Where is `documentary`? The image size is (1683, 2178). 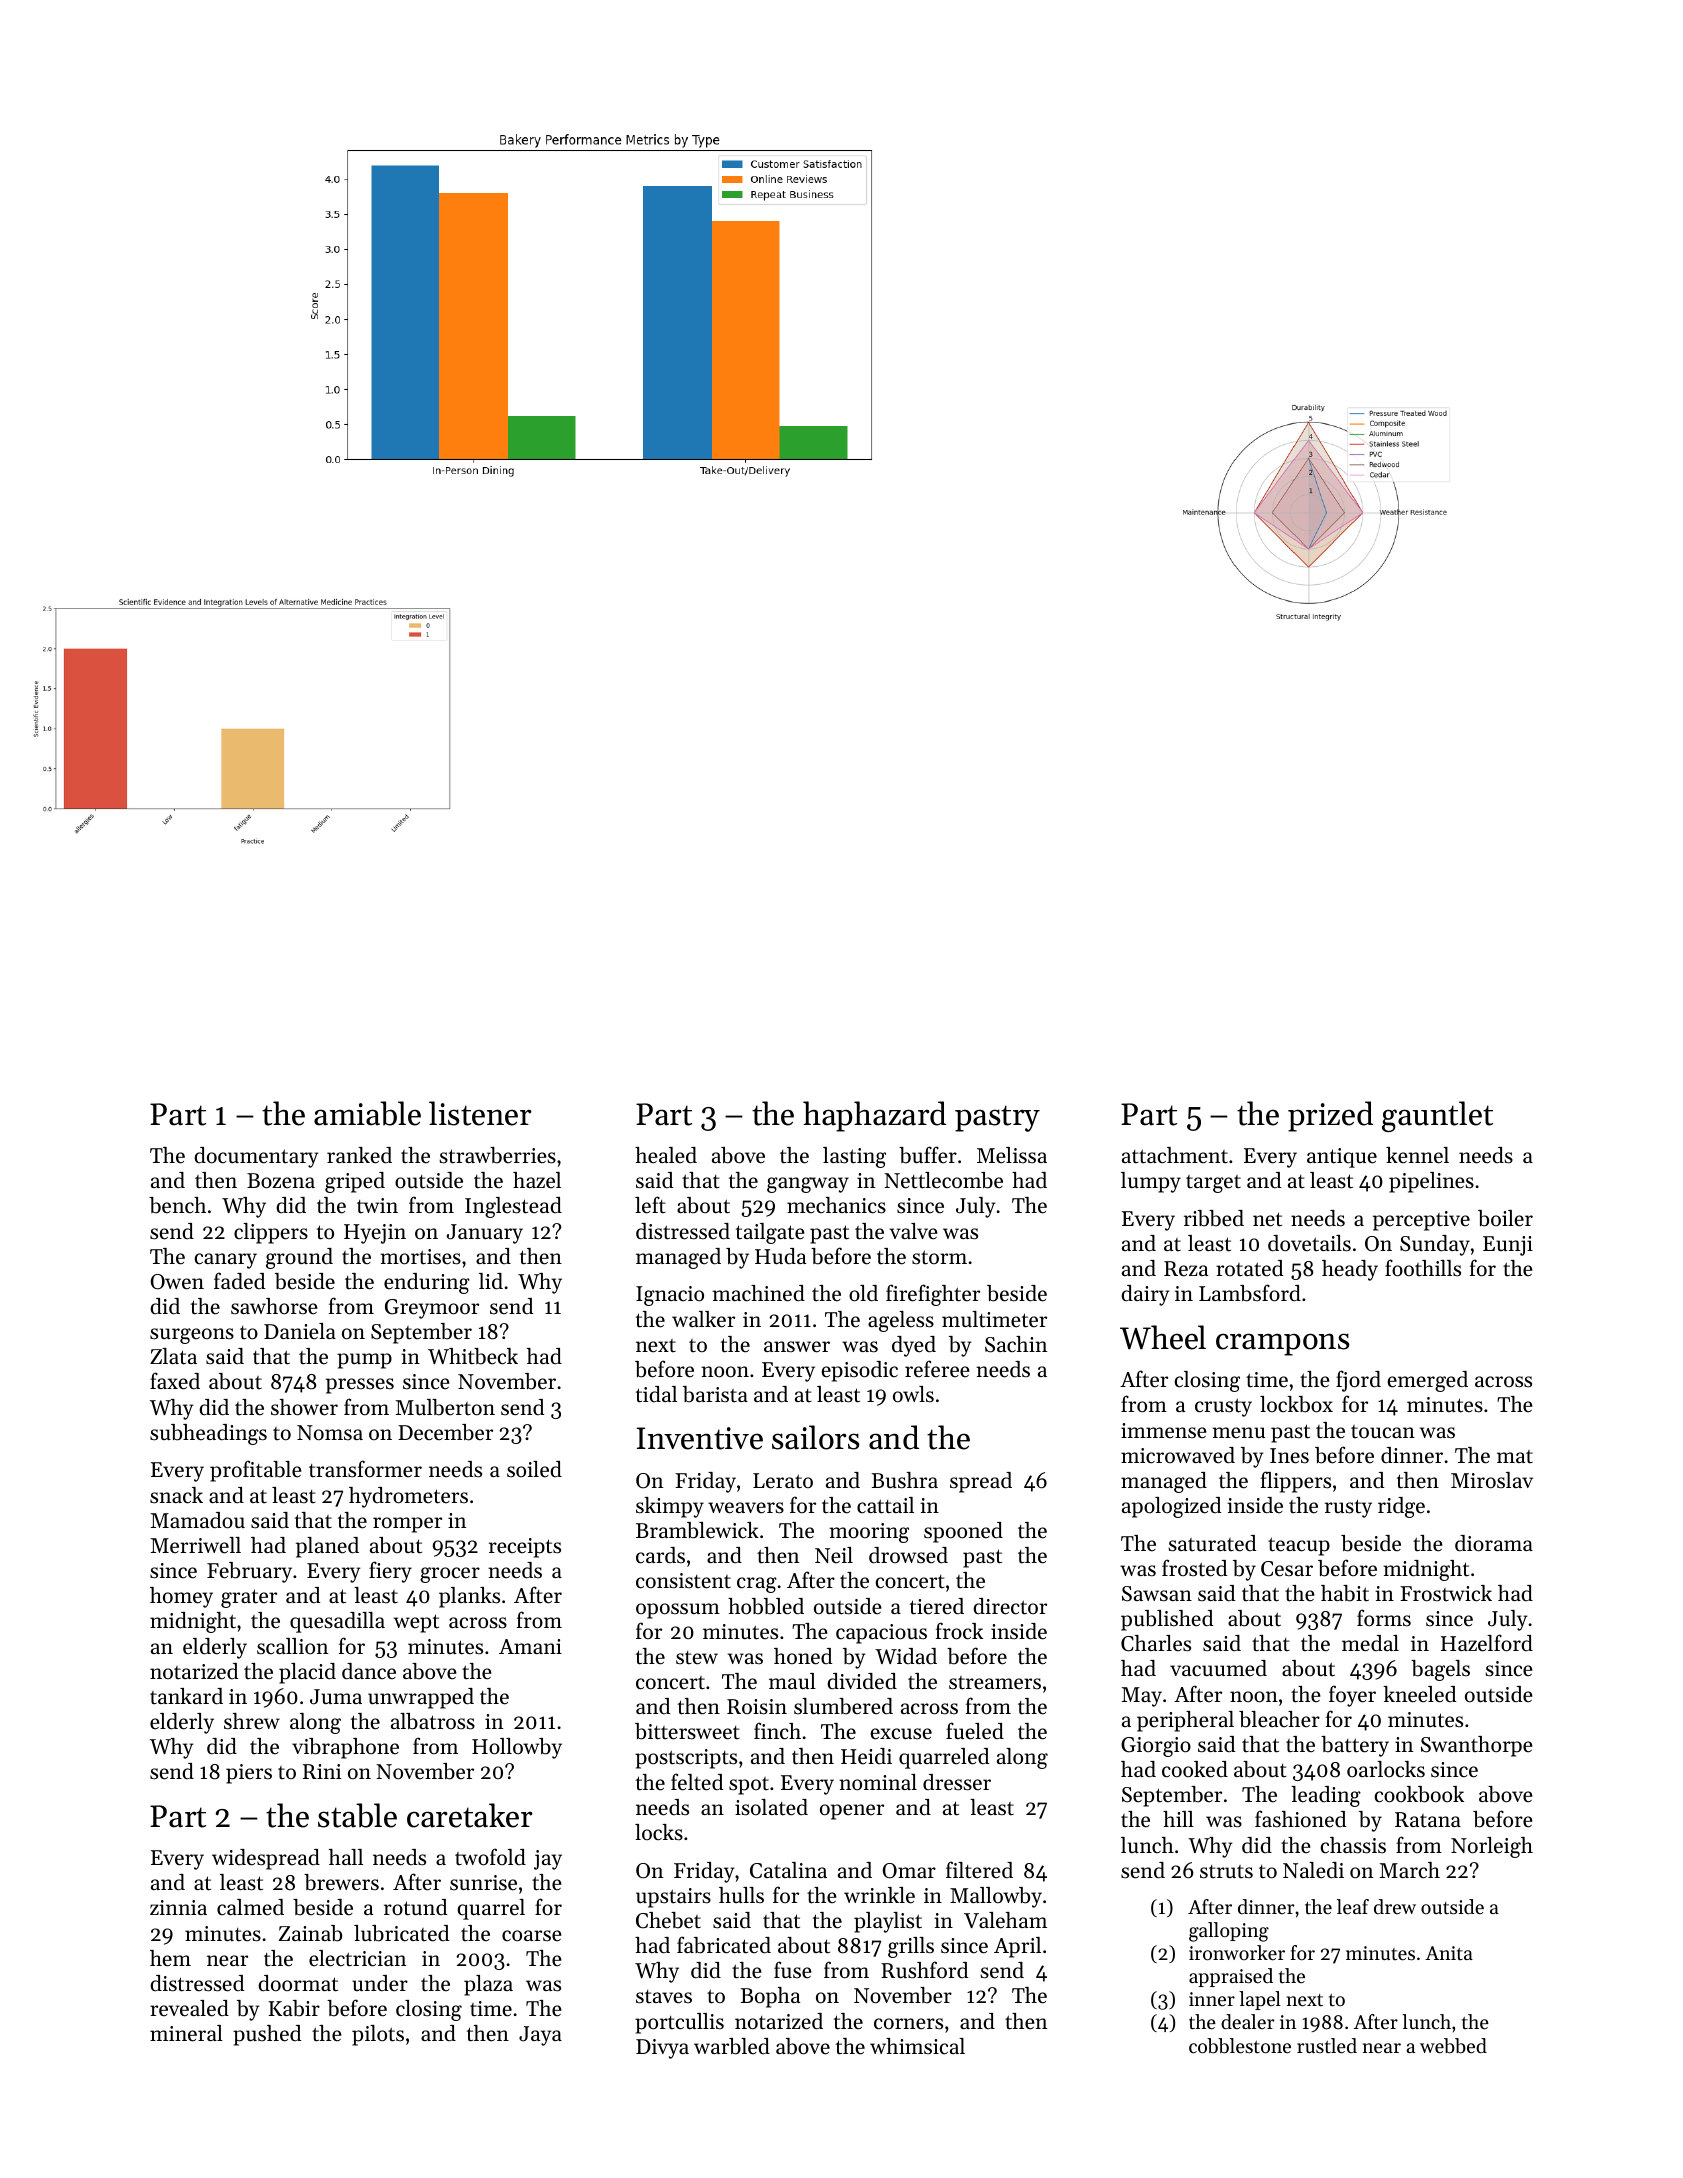
documentary is located at coordinates (256, 1157).
